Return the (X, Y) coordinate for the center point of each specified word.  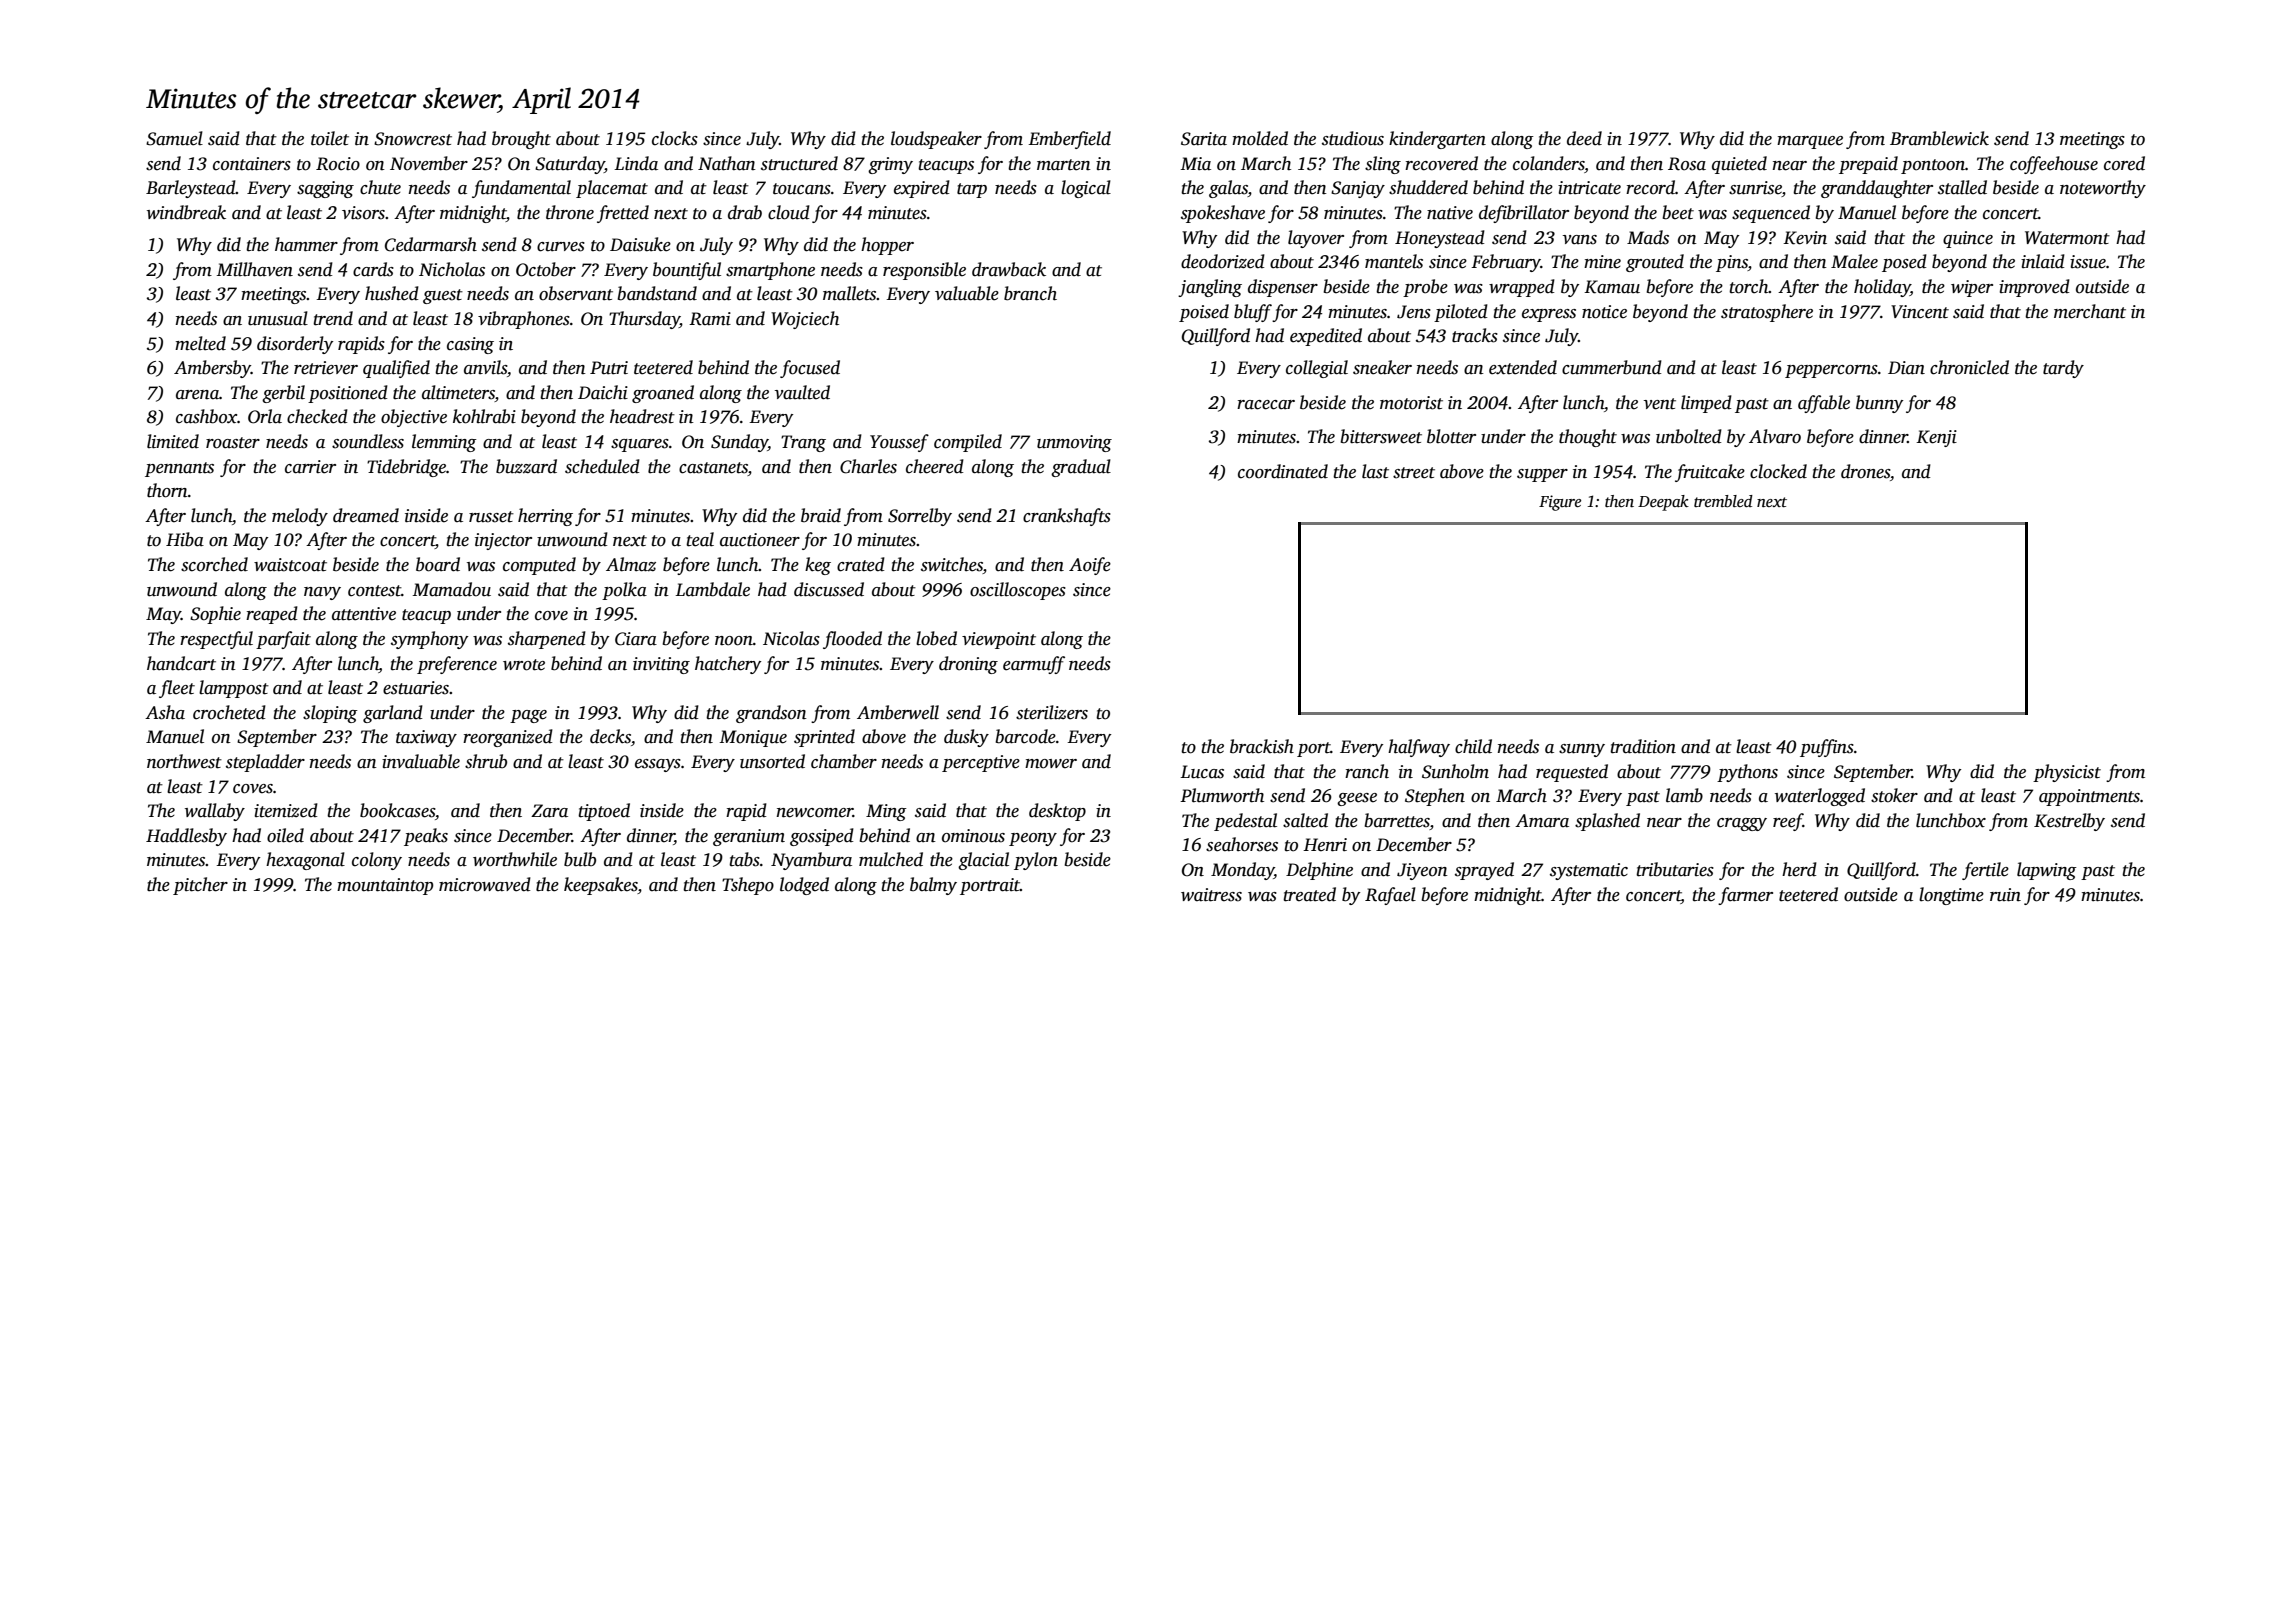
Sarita (1204, 139)
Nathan (727, 163)
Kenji (1936, 438)
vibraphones (524, 320)
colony (377, 861)
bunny (1879, 404)
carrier (310, 467)
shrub (486, 761)
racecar (1266, 405)
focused (810, 369)
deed (1584, 138)
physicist (2067, 773)
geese (1357, 799)
